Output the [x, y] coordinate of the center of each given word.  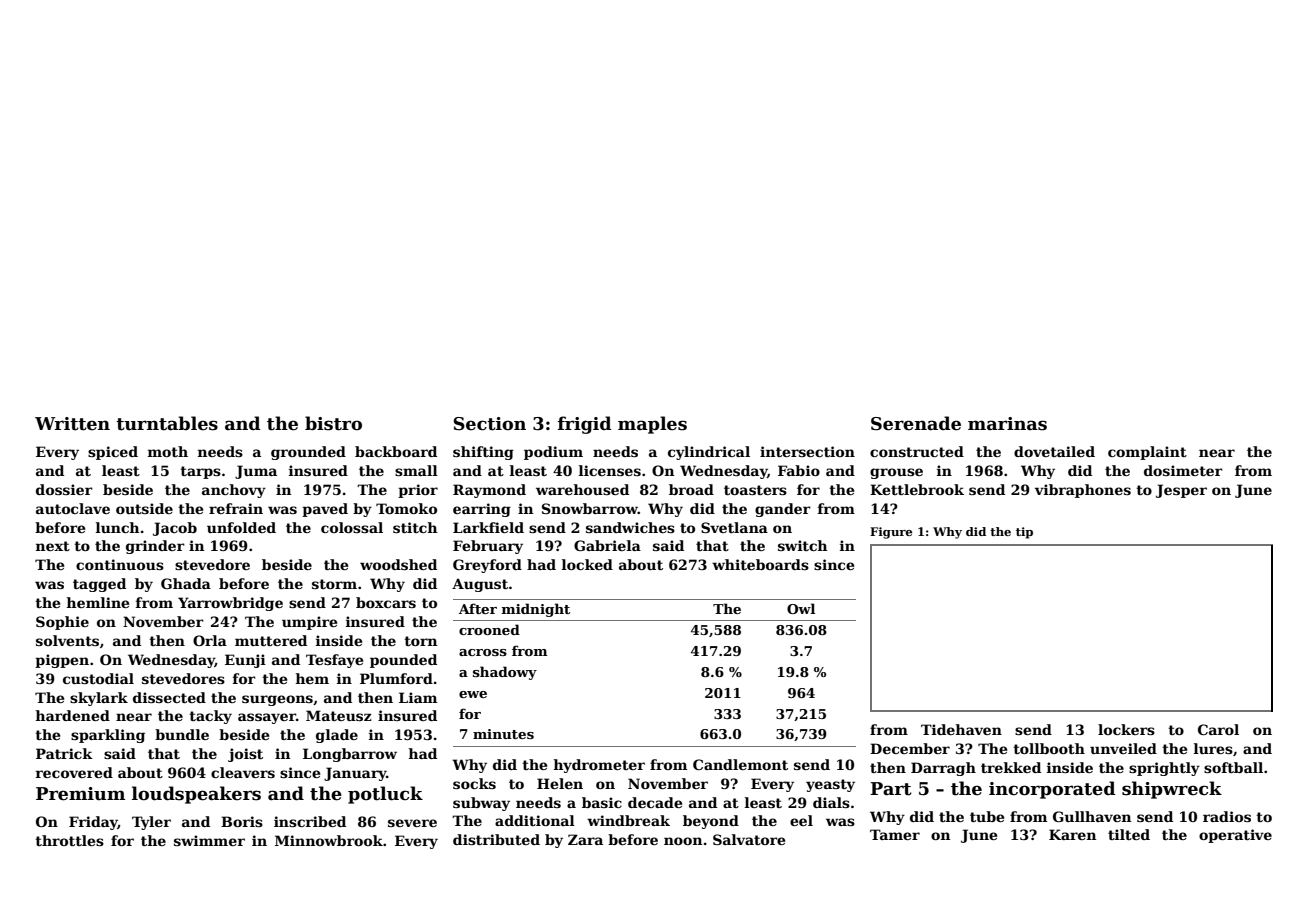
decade [655, 802]
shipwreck [1172, 790]
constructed [917, 451]
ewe [473, 694]
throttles [69, 840]
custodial [98, 678]
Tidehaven [961, 729]
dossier [64, 489]
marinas [1007, 424]
